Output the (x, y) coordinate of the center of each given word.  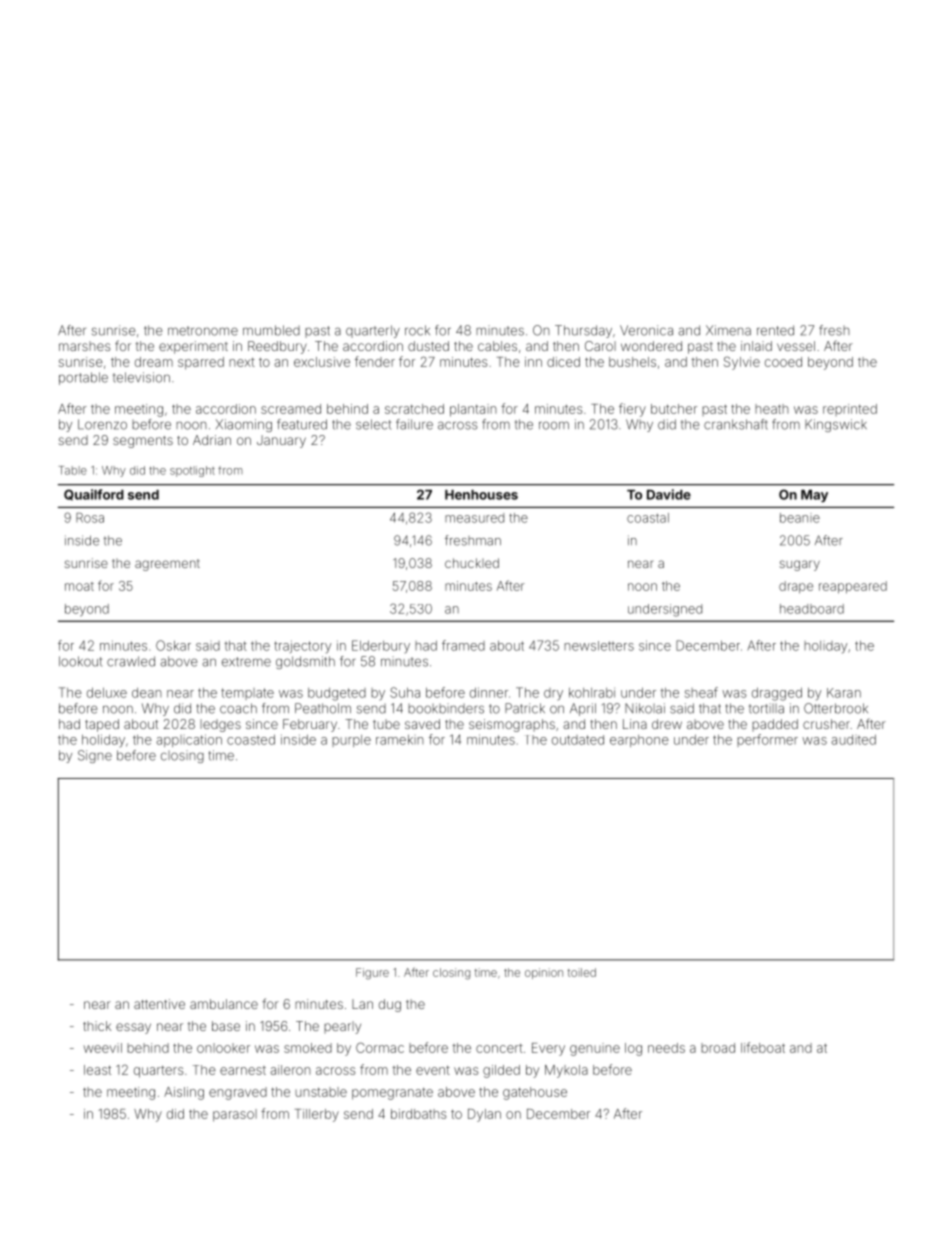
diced (563, 362)
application (189, 740)
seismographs (512, 725)
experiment (193, 347)
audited (853, 740)
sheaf (701, 692)
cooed (783, 362)
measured (474, 518)
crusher (826, 724)
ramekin (400, 740)
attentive (159, 1004)
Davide (669, 494)
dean (147, 693)
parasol (235, 1115)
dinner (489, 692)
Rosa (90, 518)
